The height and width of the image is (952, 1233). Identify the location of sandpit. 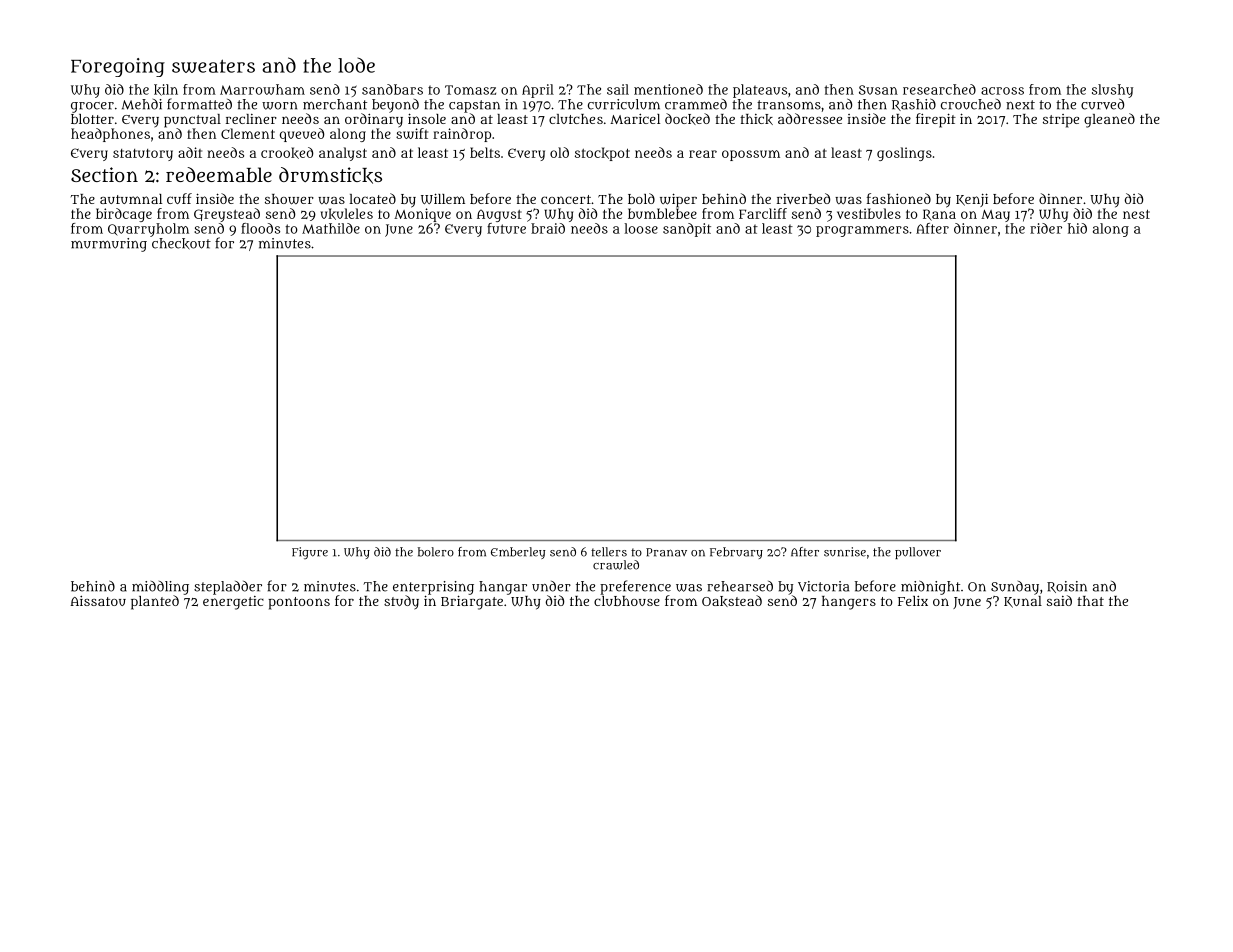
(687, 230).
